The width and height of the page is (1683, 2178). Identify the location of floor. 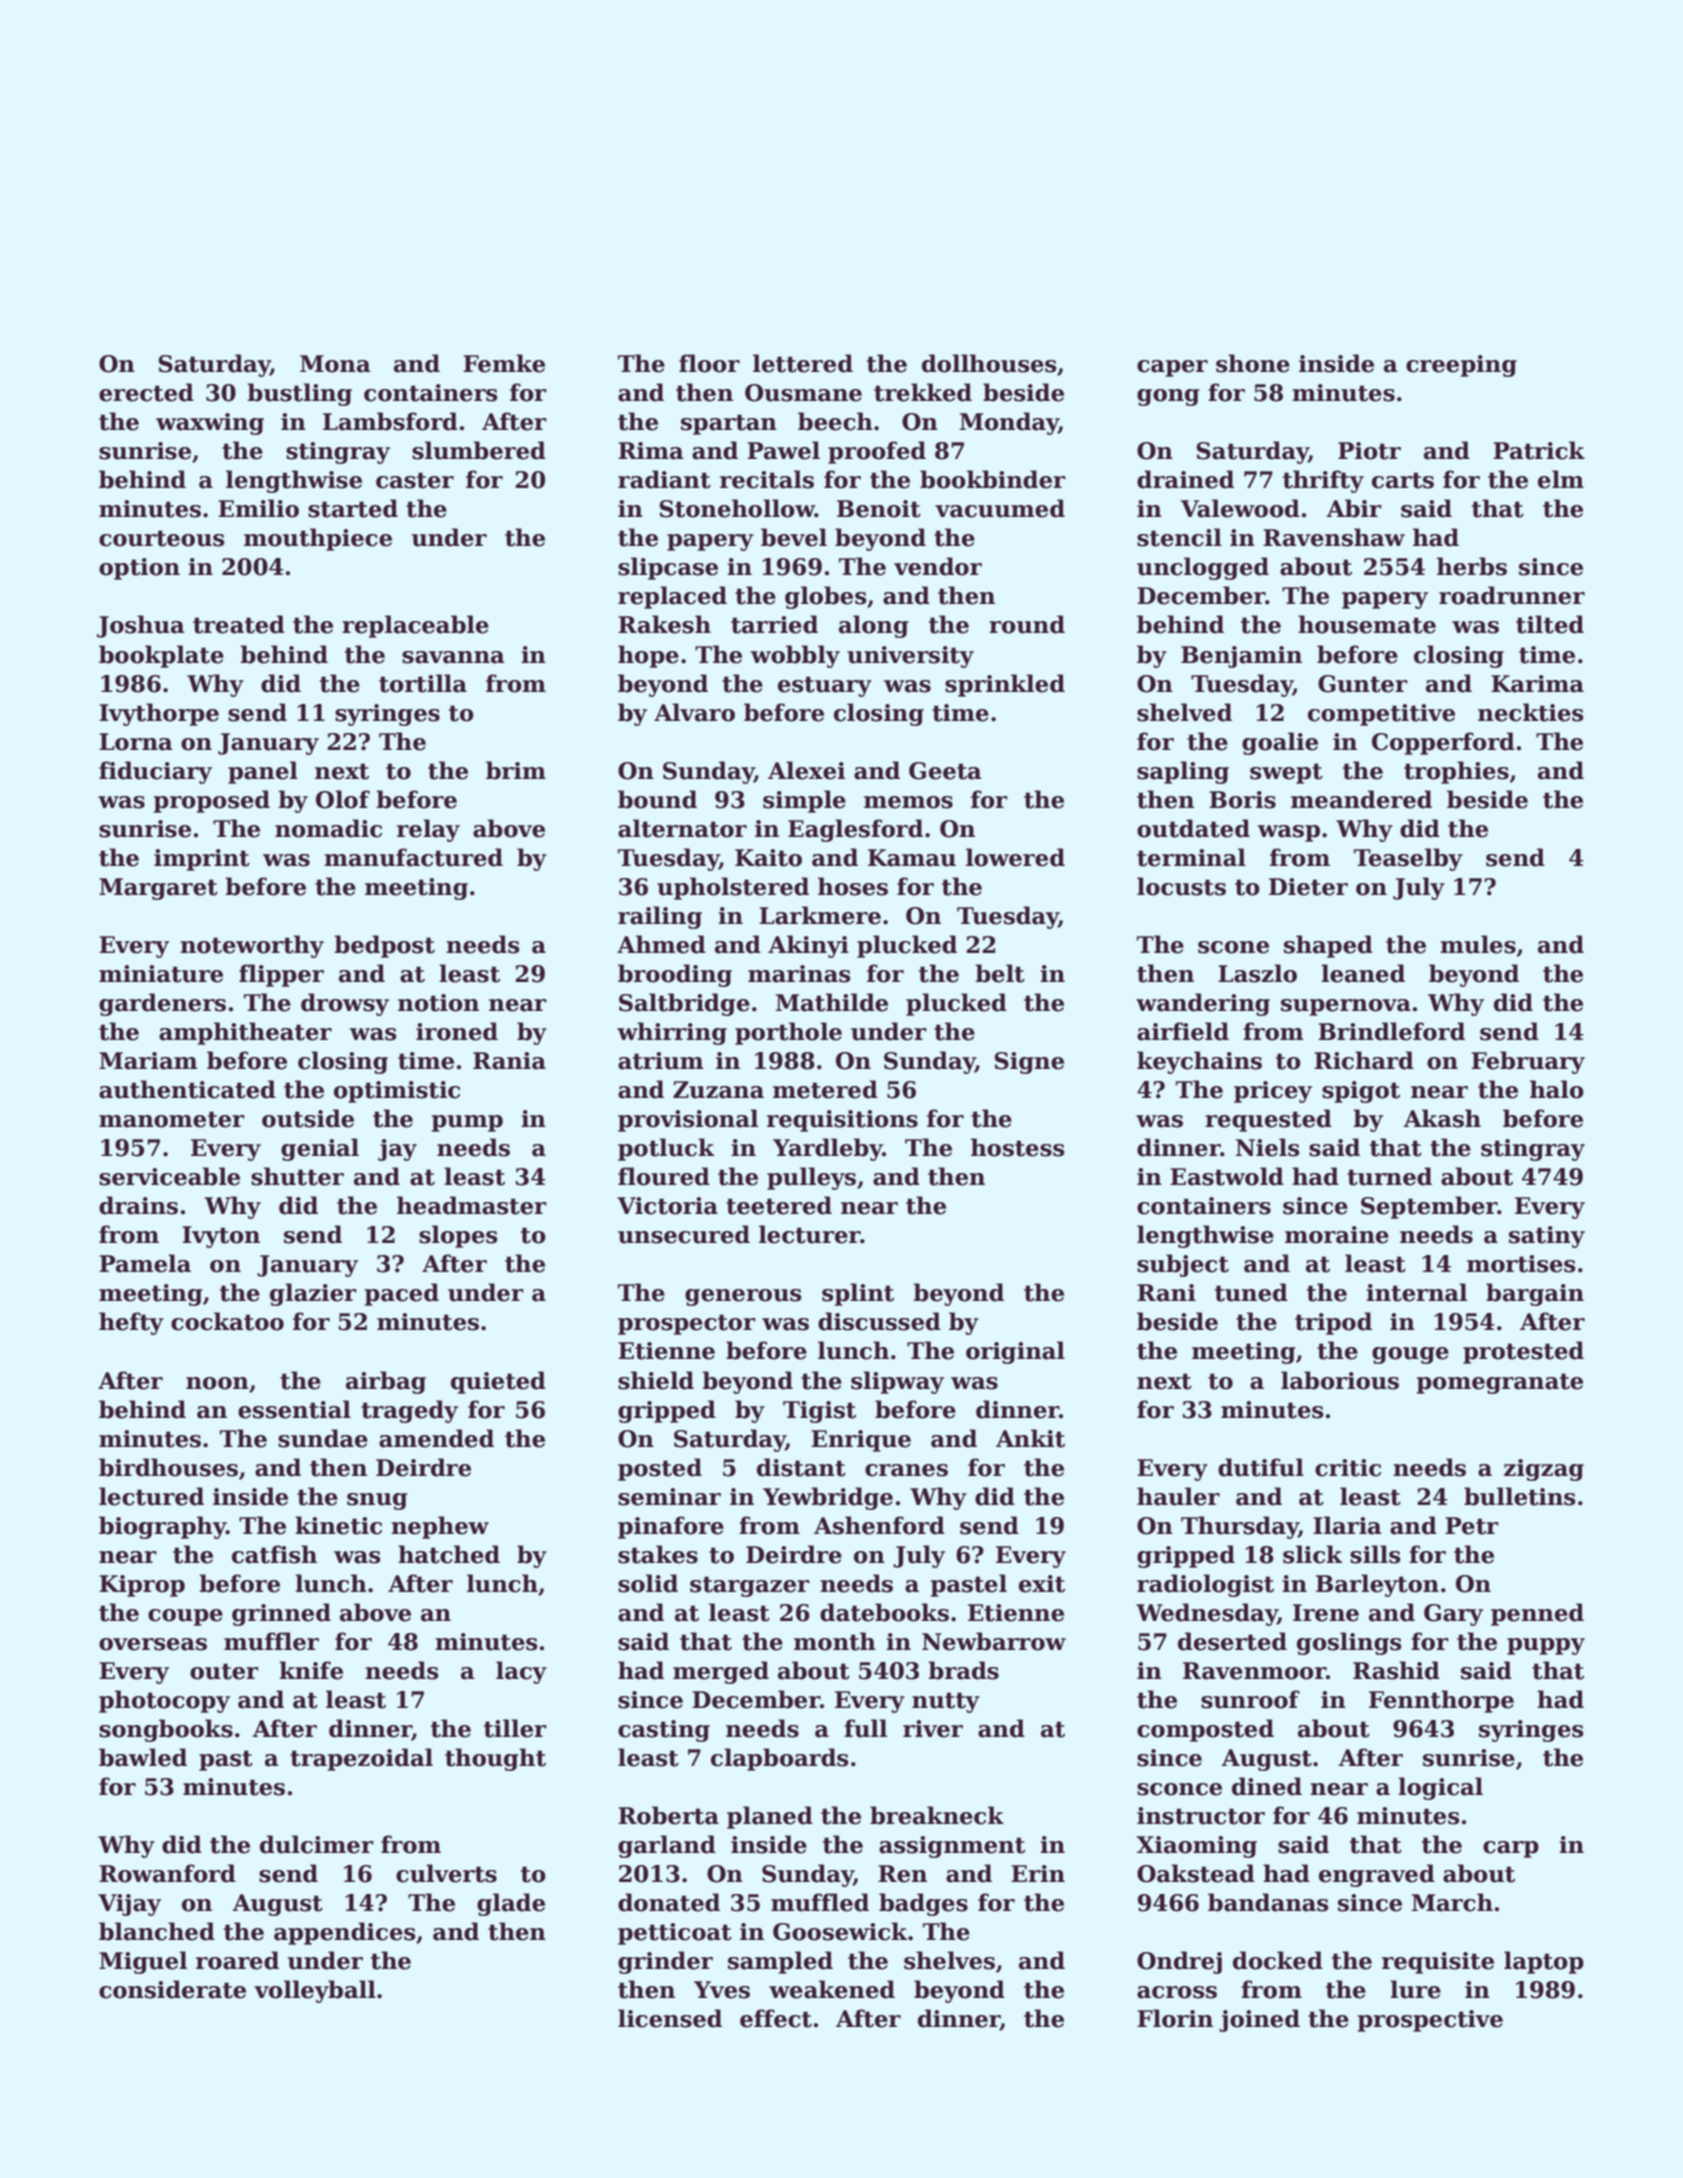
(709, 363).
